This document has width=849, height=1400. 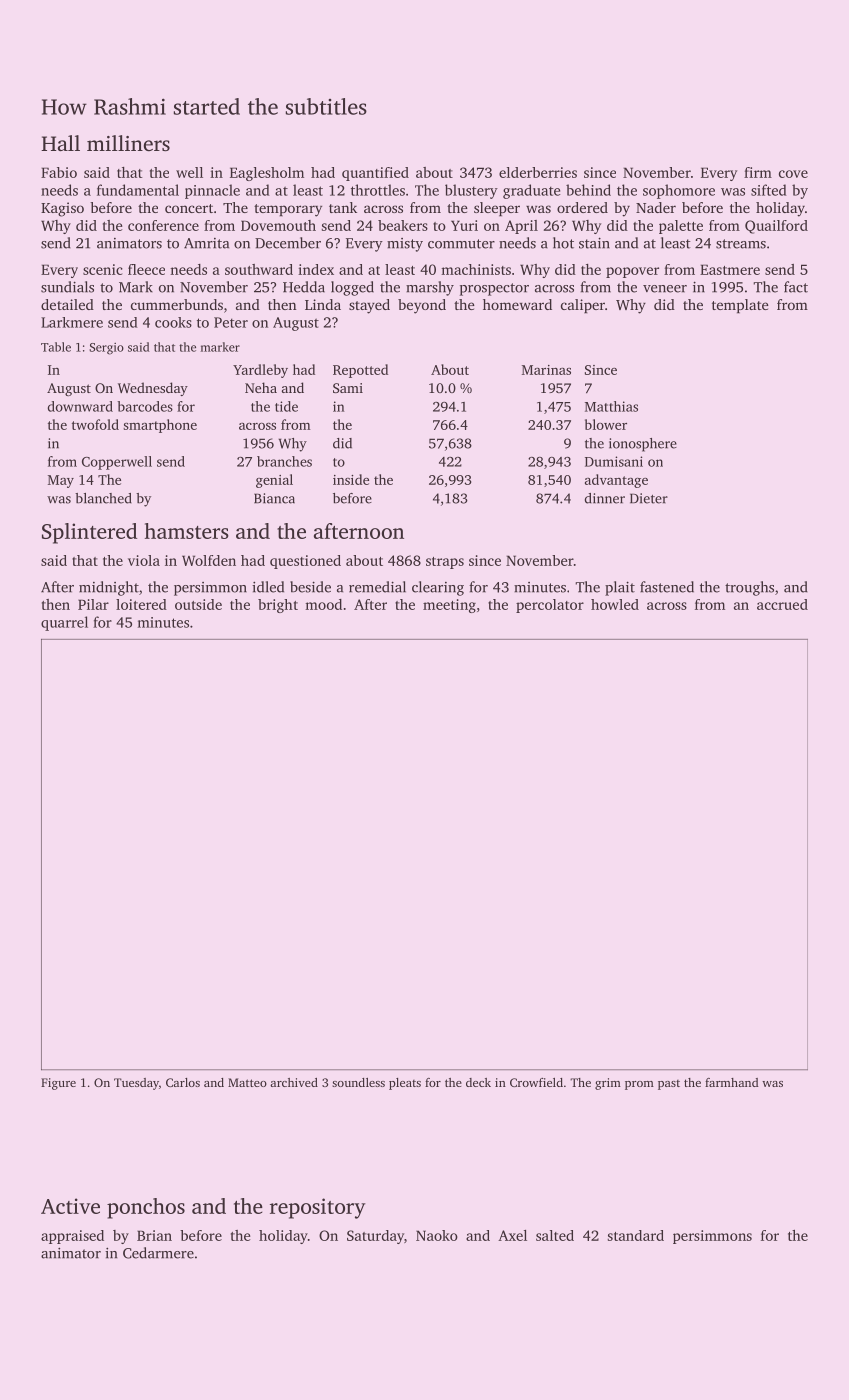 What do you see at coordinates (649, 498) in the document?
I see `Dieter` at bounding box center [649, 498].
